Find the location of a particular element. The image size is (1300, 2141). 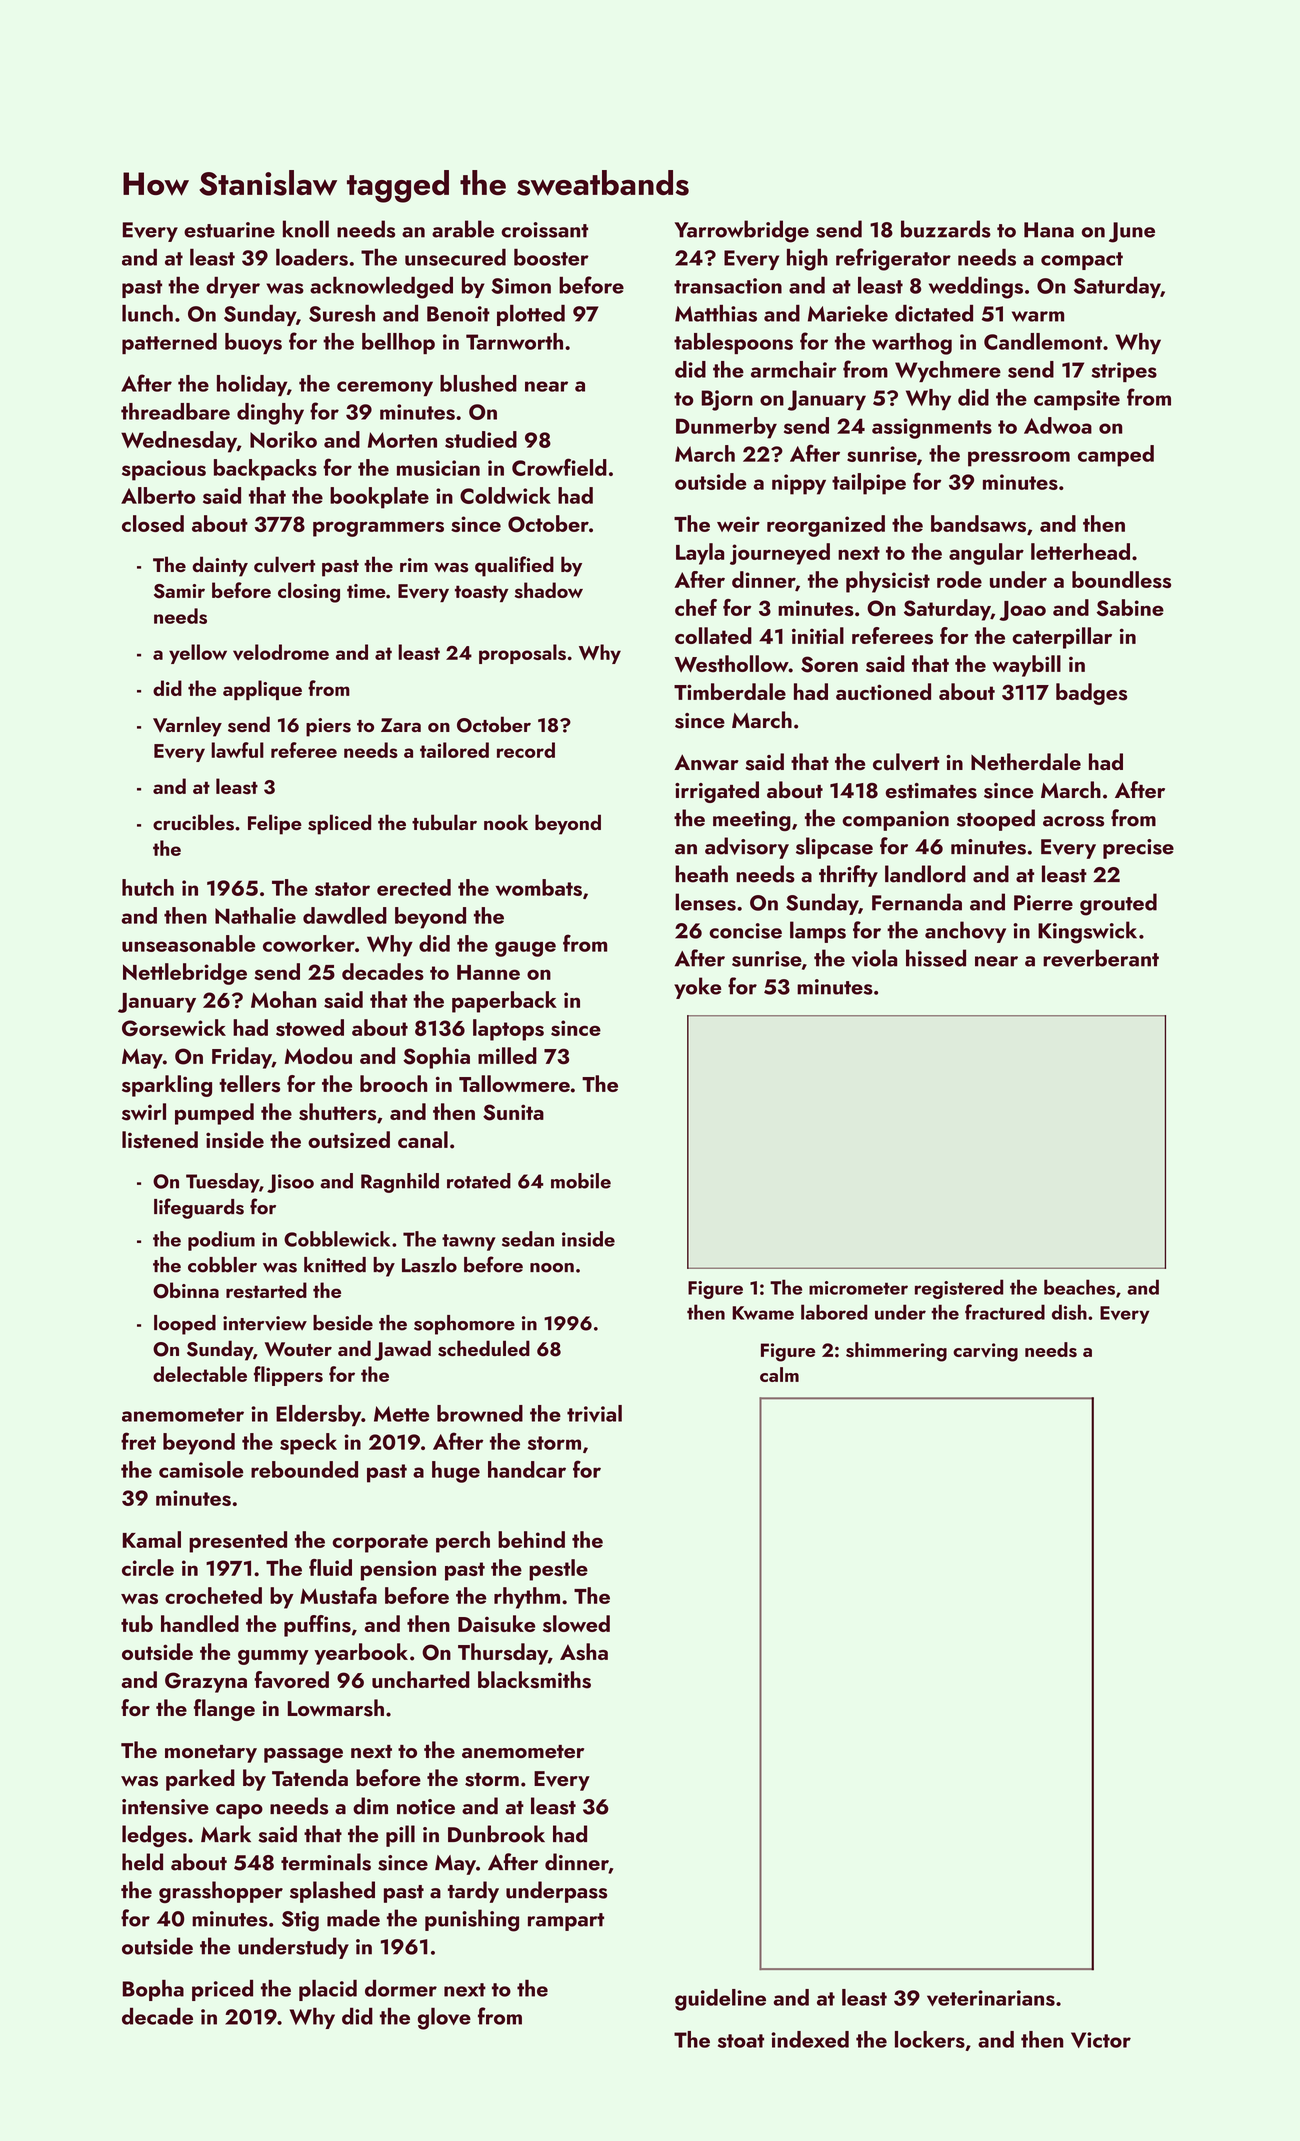

yearbook is located at coordinates (361, 1654).
